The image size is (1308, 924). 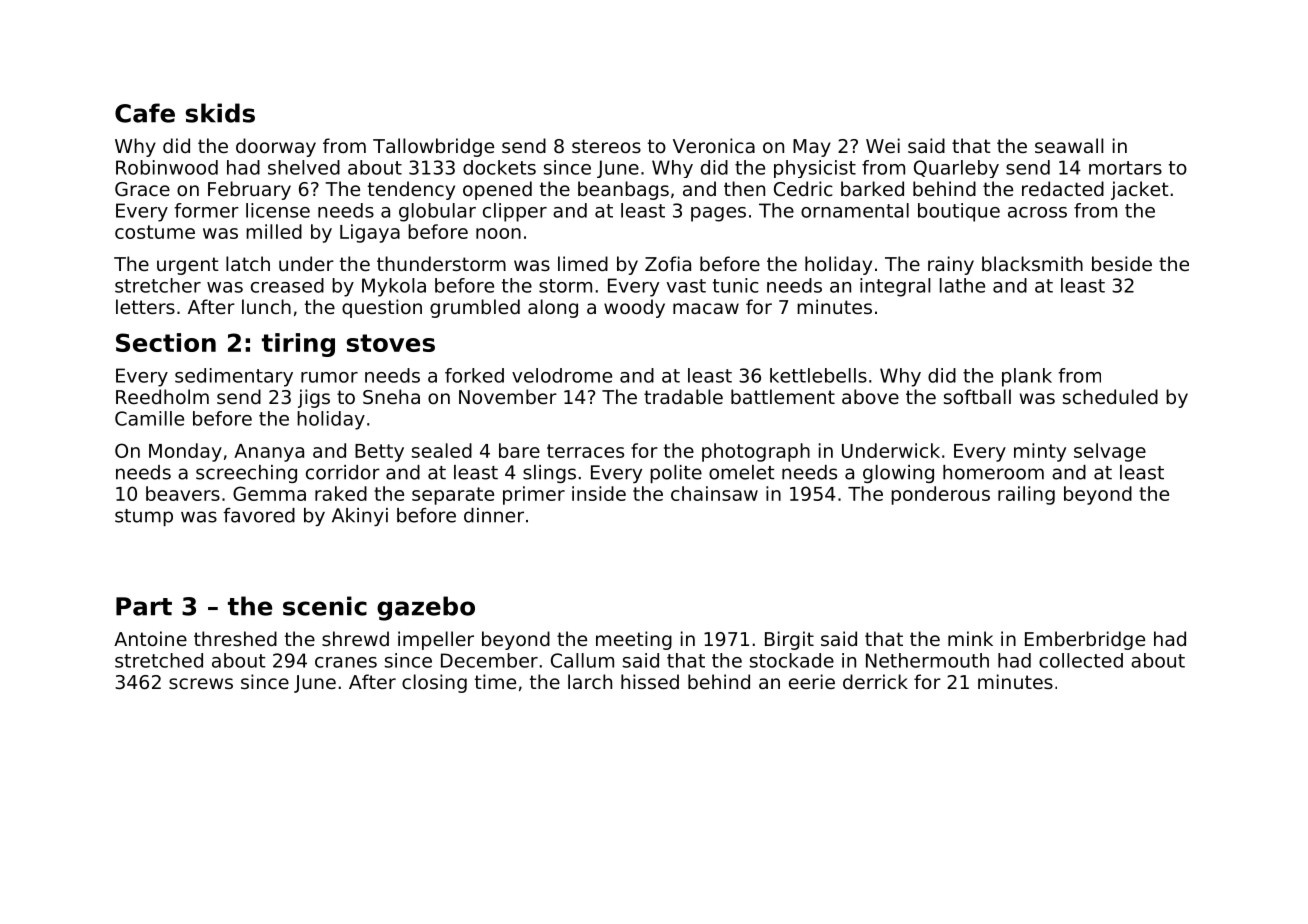 I want to click on limed, so click(x=583, y=263).
